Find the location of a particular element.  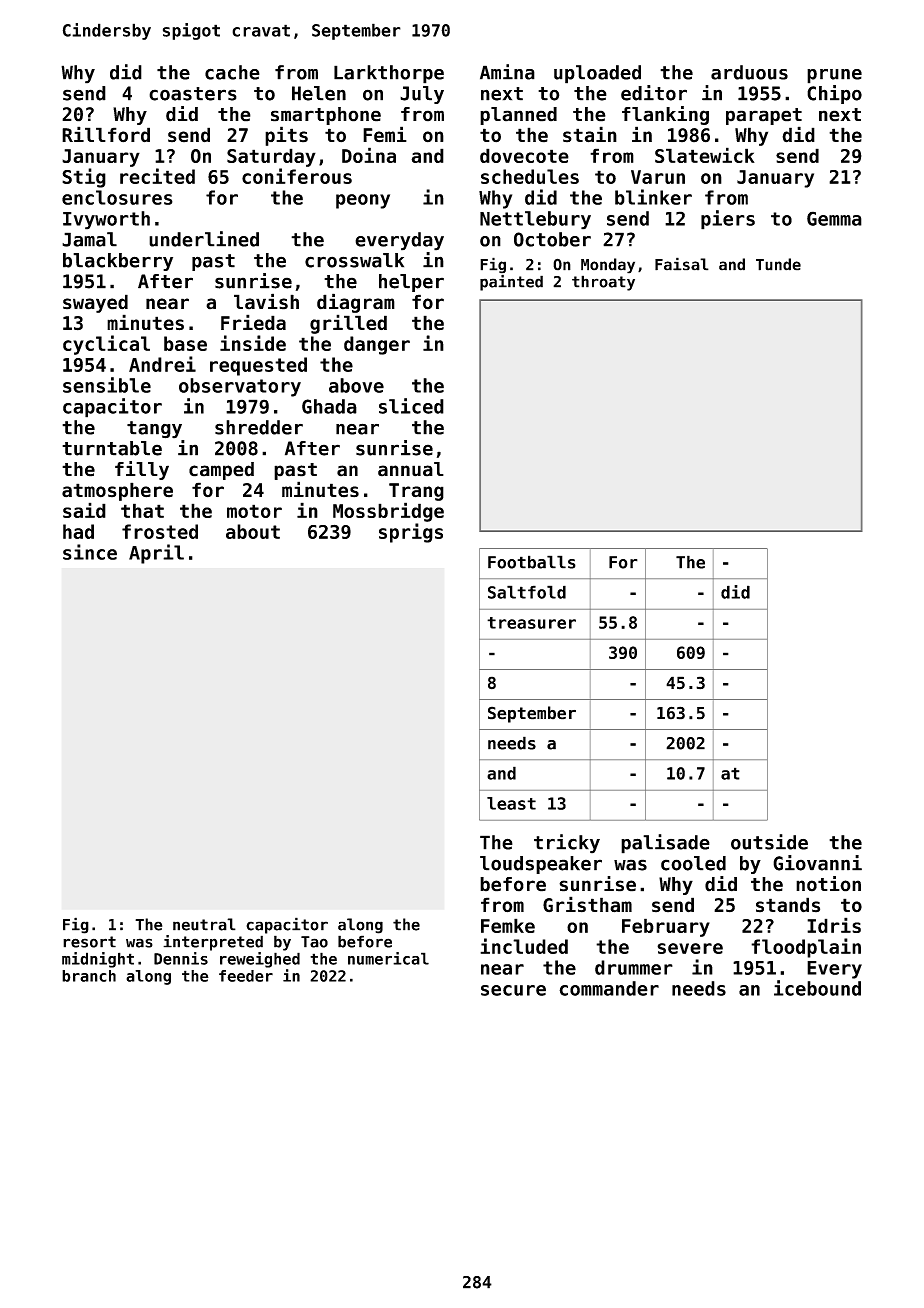

Trang is located at coordinates (416, 492).
